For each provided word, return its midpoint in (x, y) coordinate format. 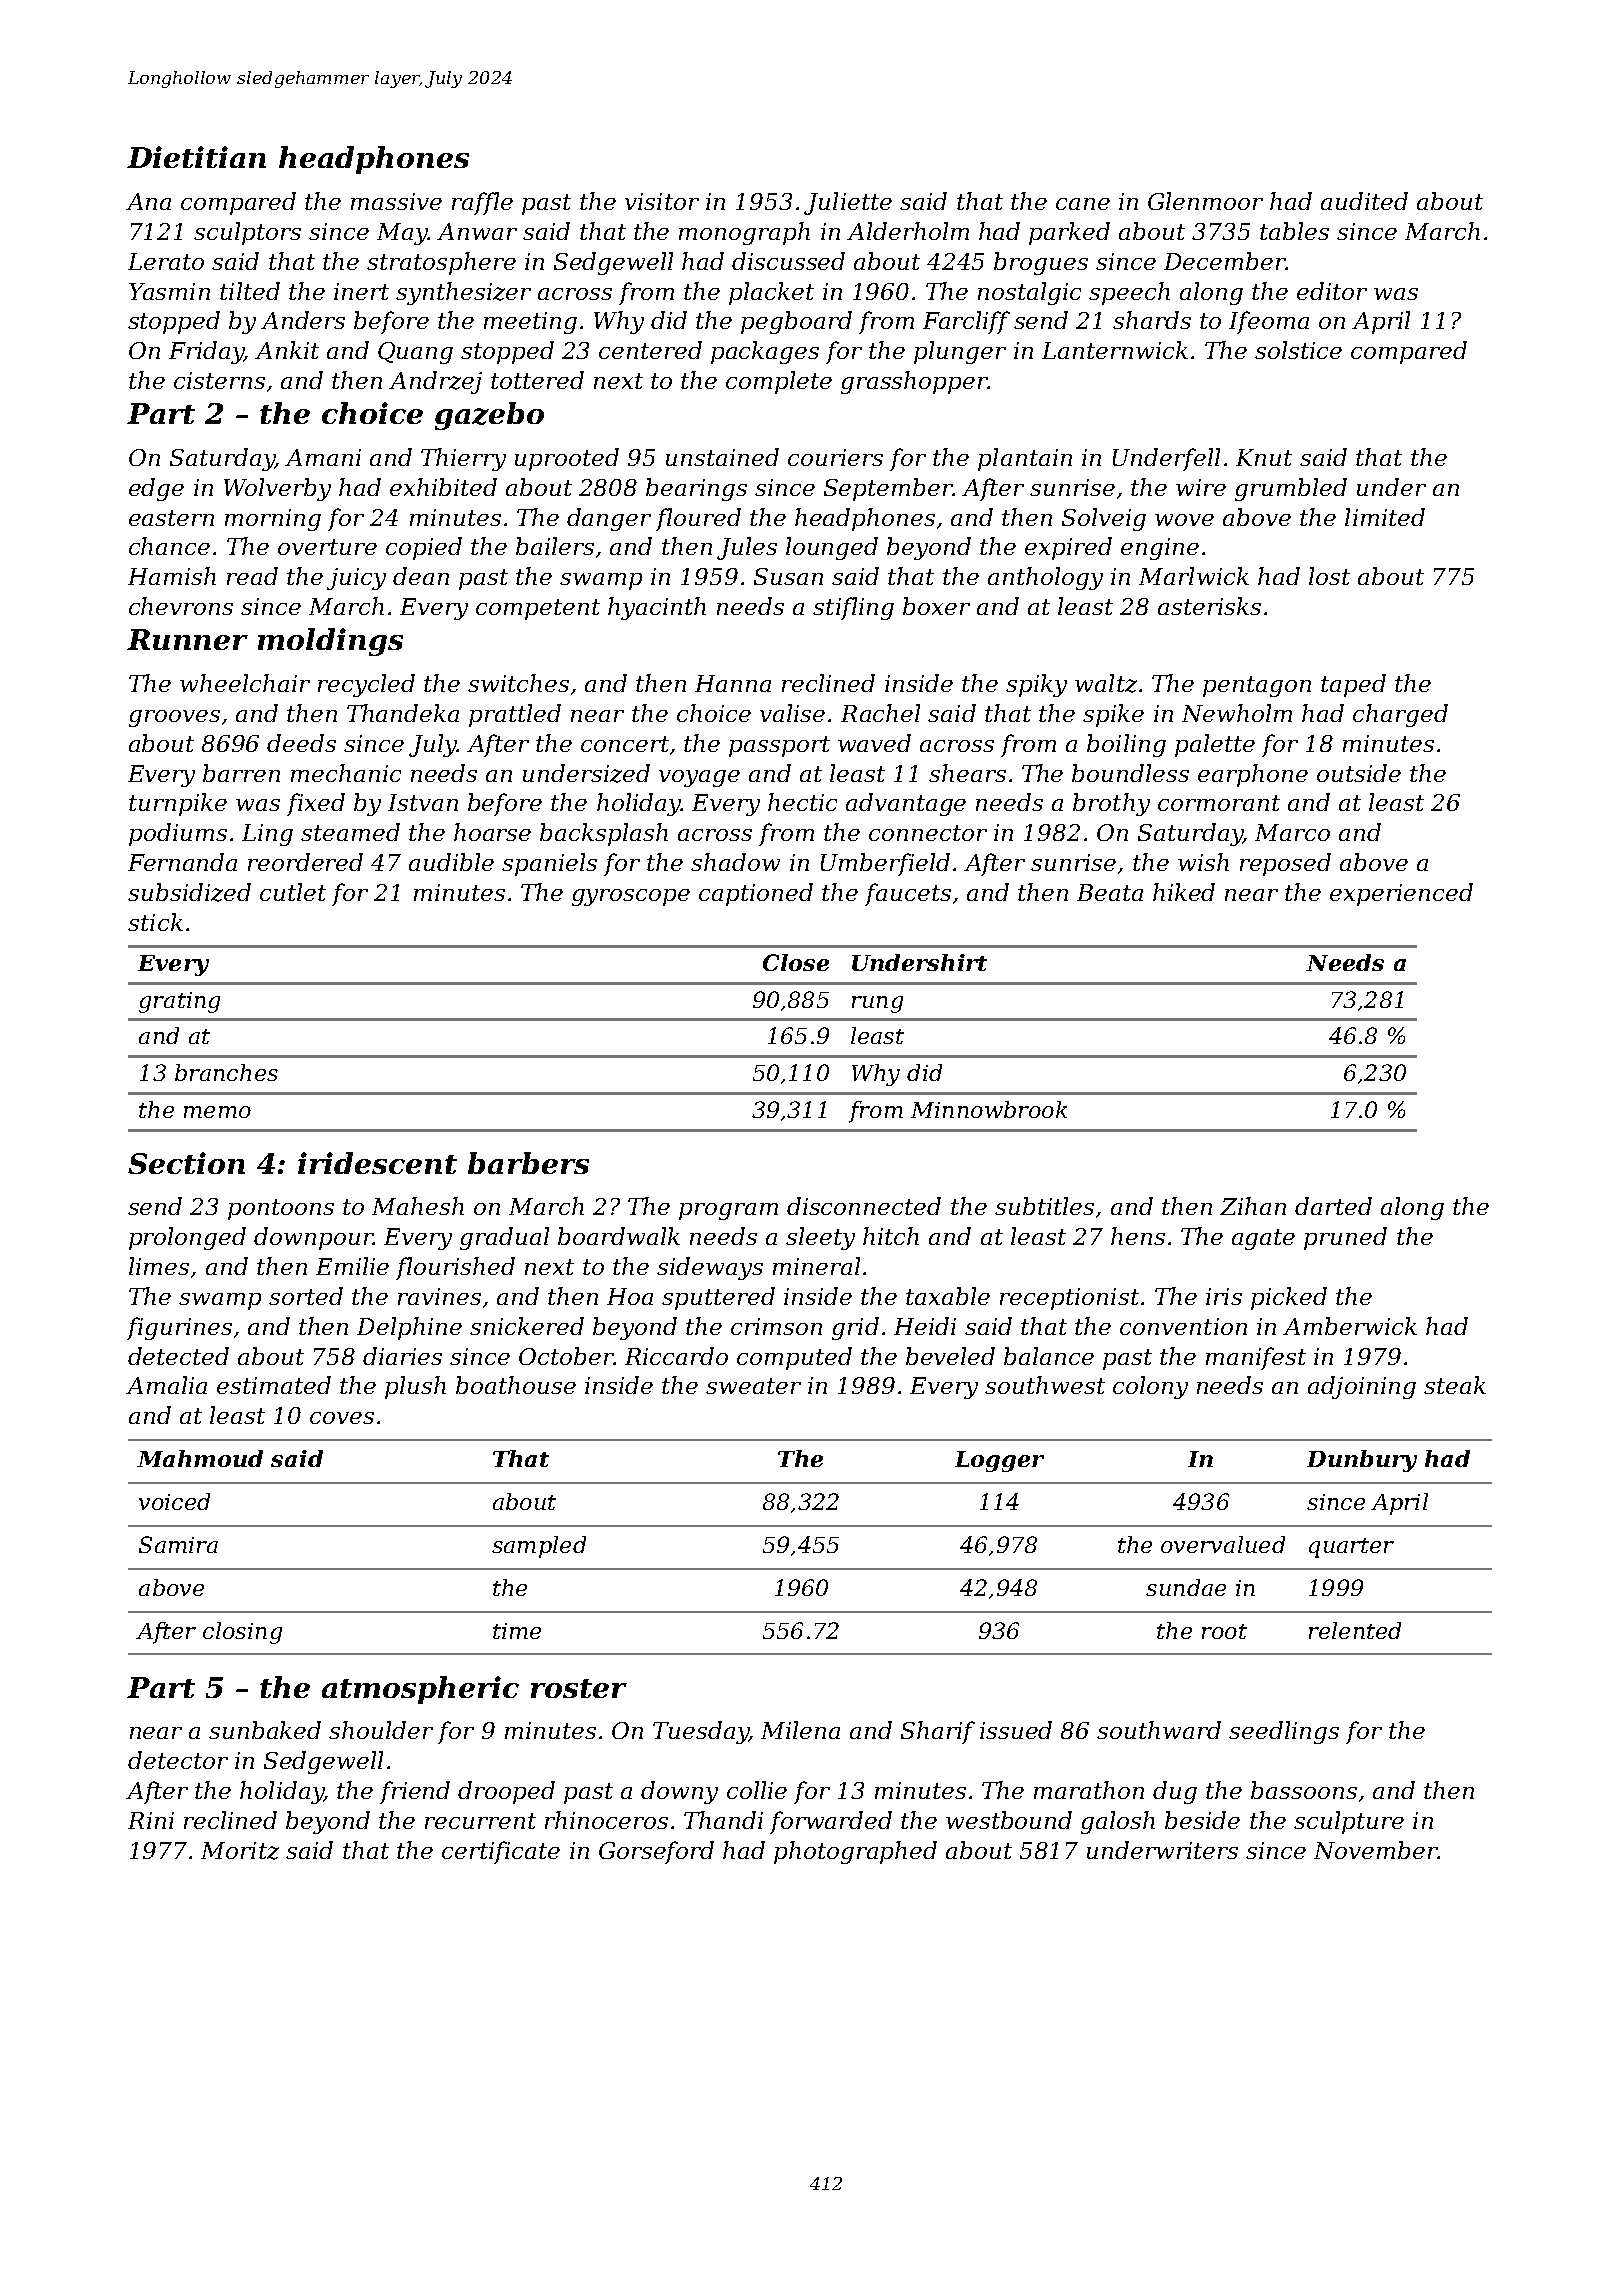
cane (1083, 204)
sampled (539, 1547)
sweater (753, 1386)
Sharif (938, 1732)
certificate (501, 1852)
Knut (1264, 457)
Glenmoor (1205, 201)
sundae (1186, 1587)
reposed (1285, 864)
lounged (832, 548)
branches (226, 1072)
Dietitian (196, 157)
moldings (330, 642)
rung (877, 1004)
